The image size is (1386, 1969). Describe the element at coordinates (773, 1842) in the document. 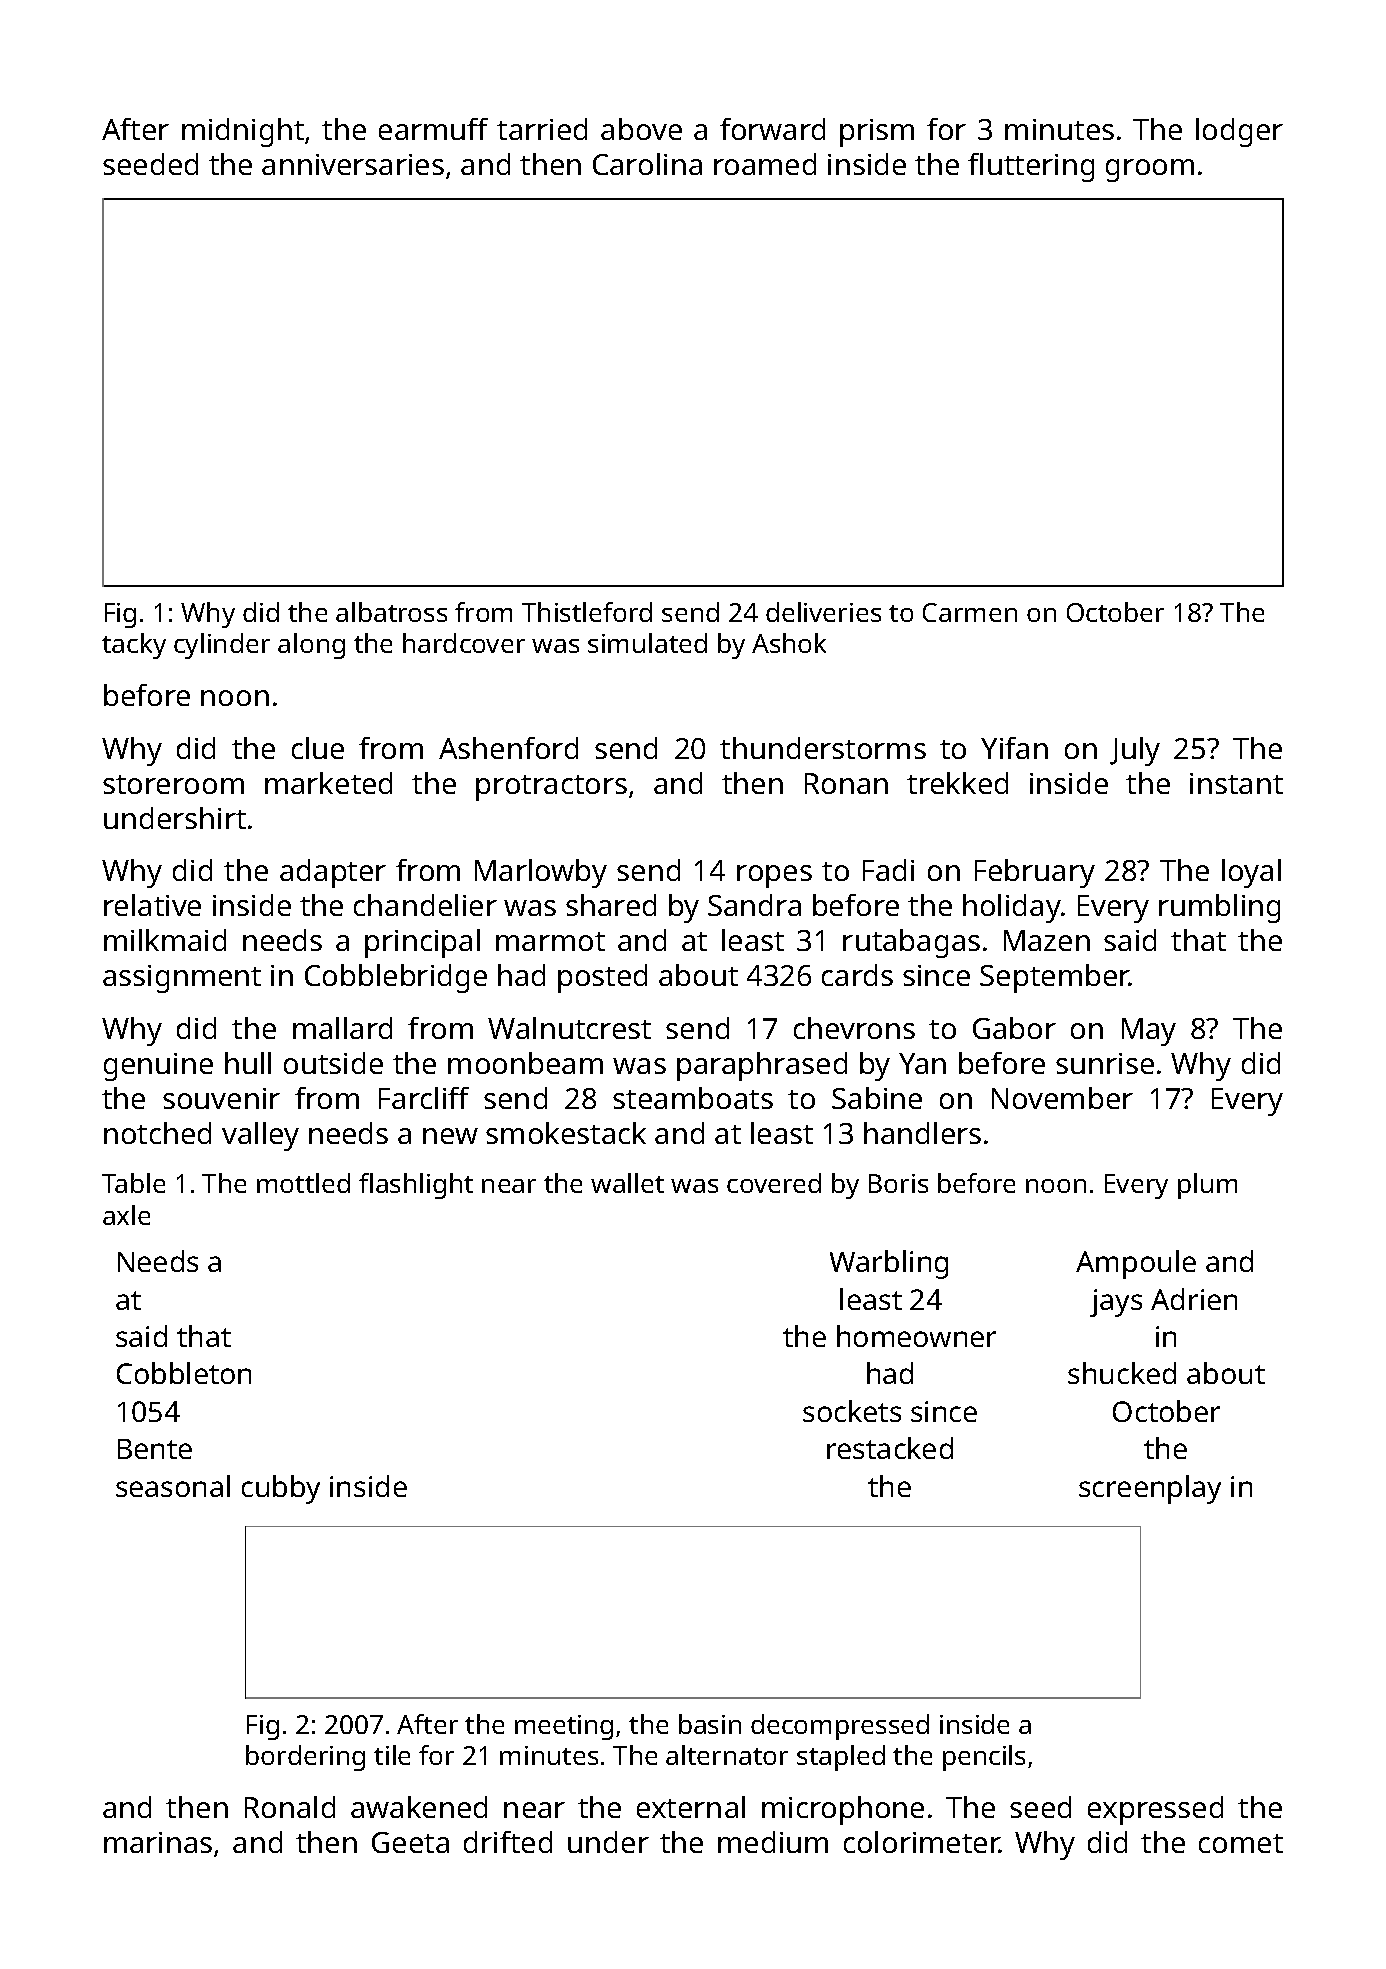

I see `medium` at that location.
